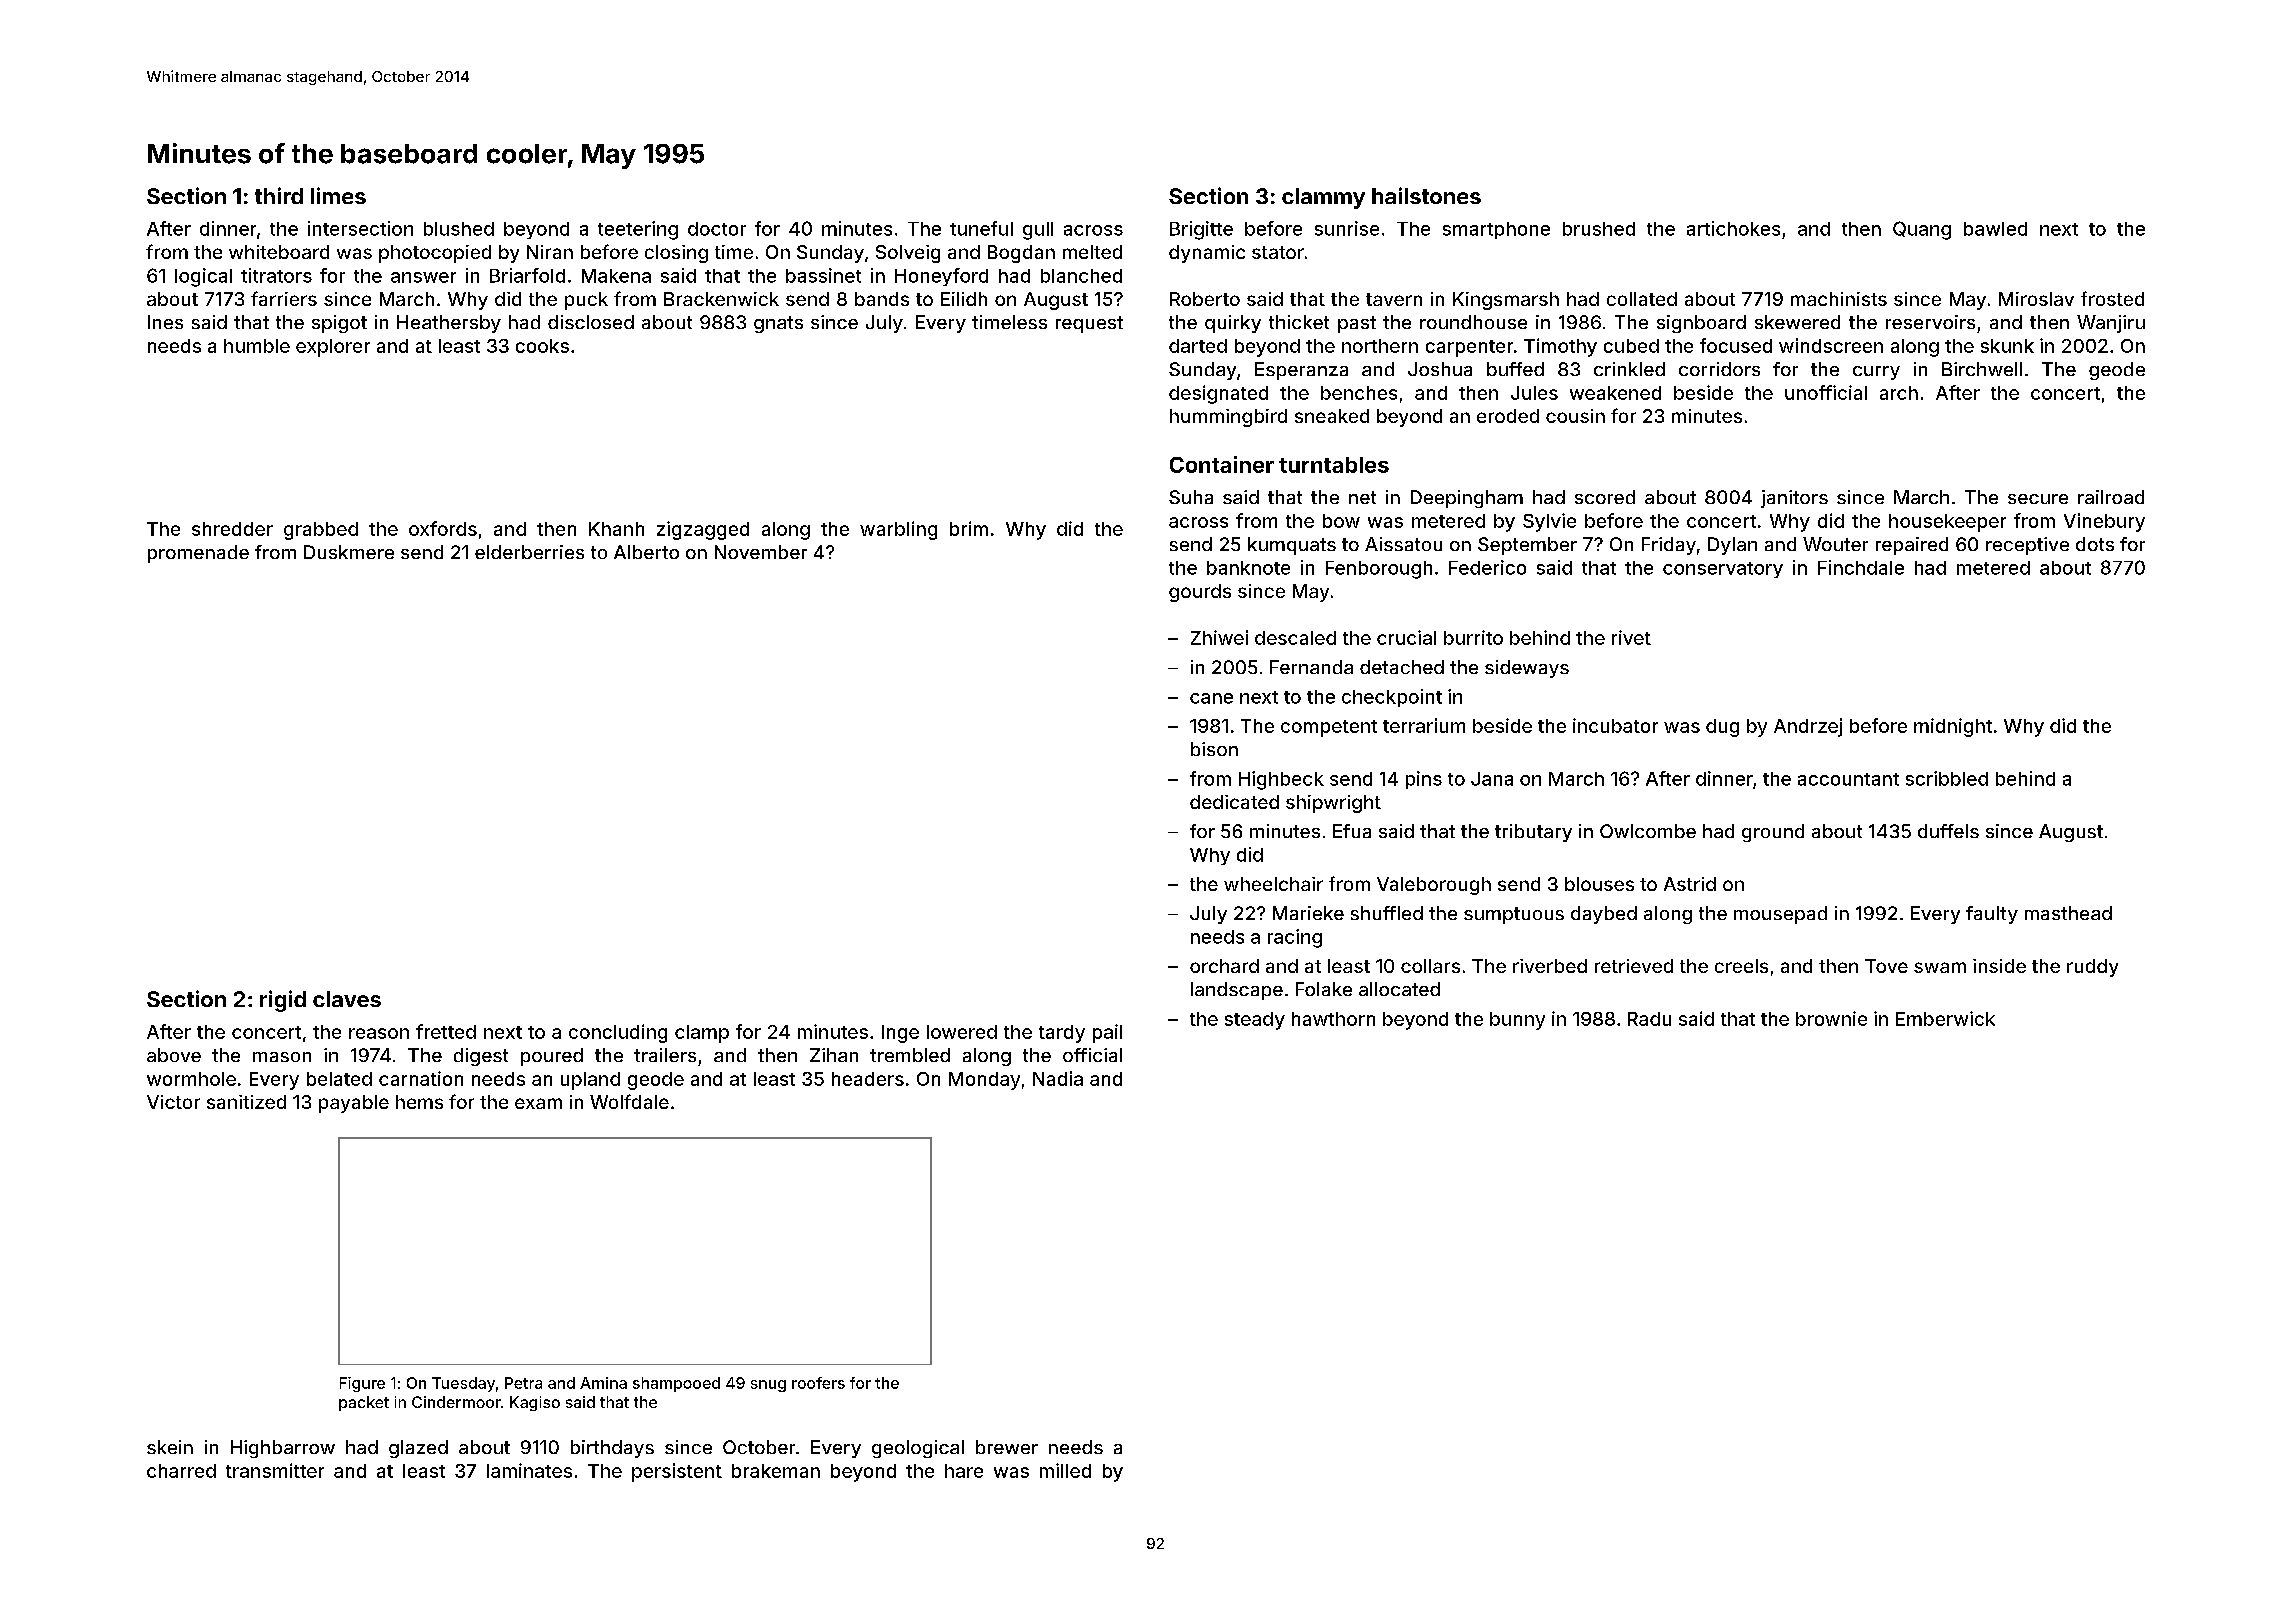 Image resolution: width=2292 pixels, height=1620 pixels. I want to click on terrarium, so click(1424, 725).
